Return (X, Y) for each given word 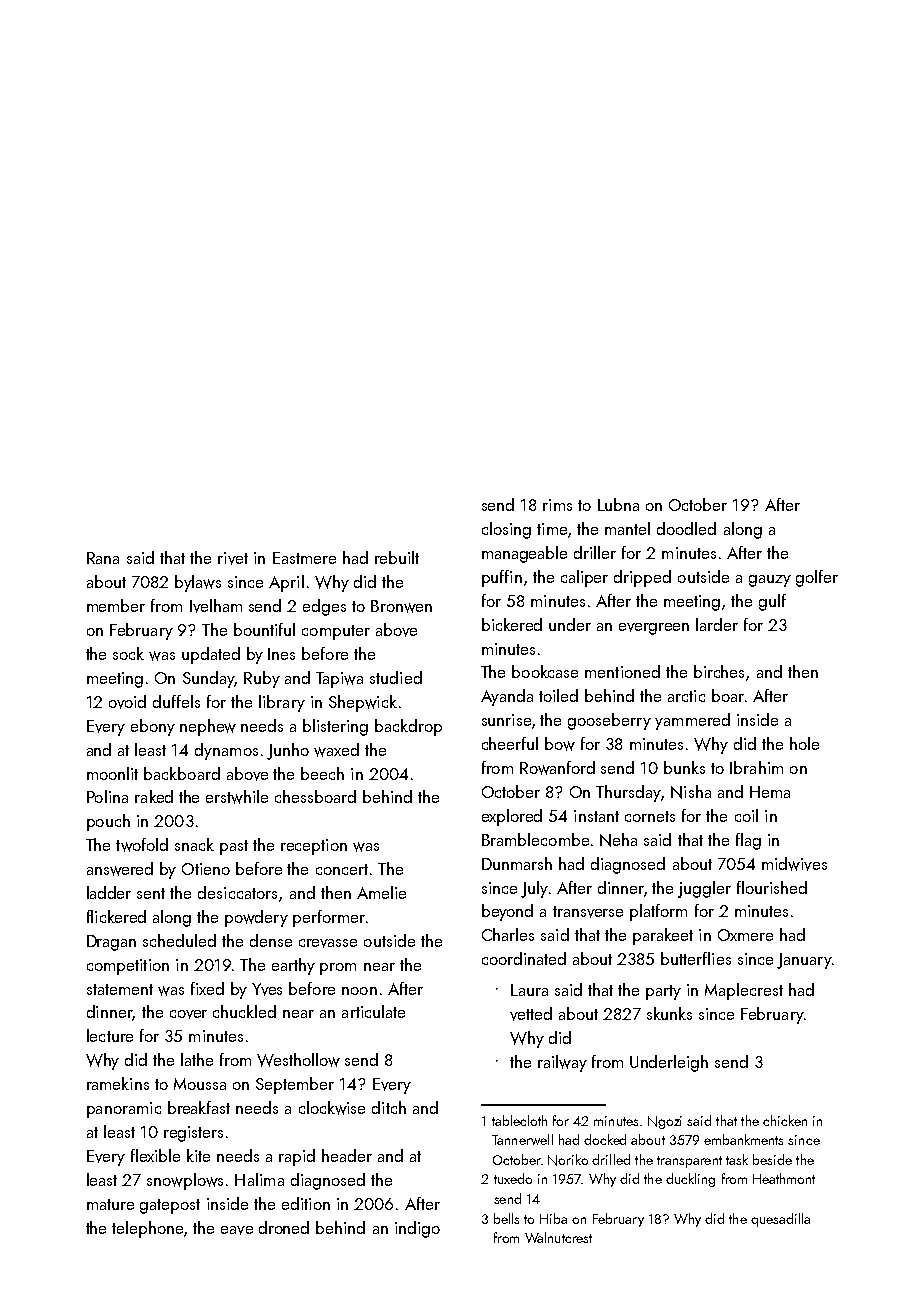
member (116, 605)
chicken (785, 1120)
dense (271, 940)
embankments (743, 1139)
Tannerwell (522, 1139)
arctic (686, 696)
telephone (147, 1229)
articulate (373, 1011)
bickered (512, 624)
